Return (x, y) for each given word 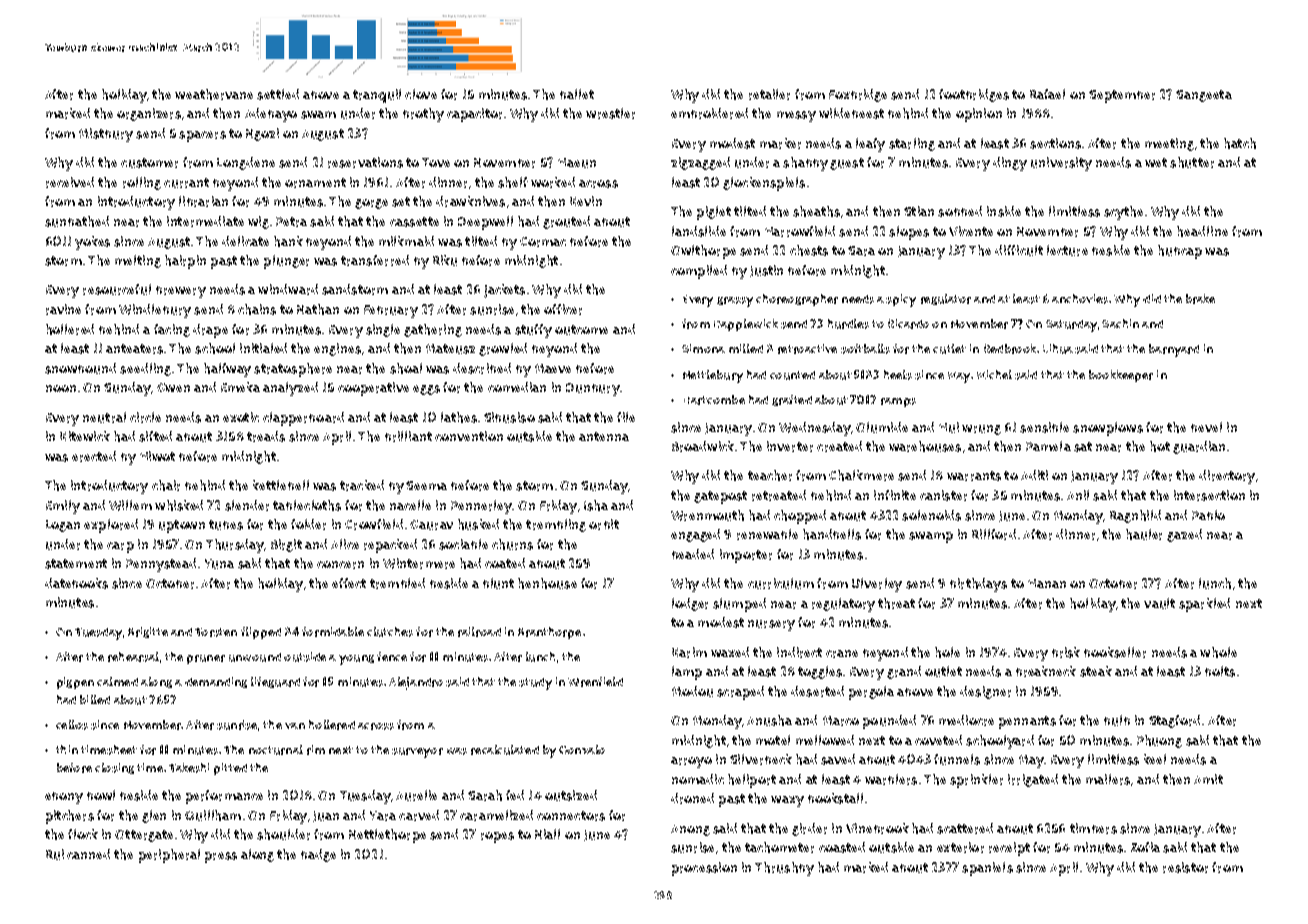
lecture (1067, 250)
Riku (445, 260)
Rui (55, 854)
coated (505, 563)
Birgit (286, 545)
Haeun (577, 163)
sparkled (1204, 605)
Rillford (994, 534)
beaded (693, 554)
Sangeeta (1204, 96)
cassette (414, 222)
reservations (365, 162)
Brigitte (148, 632)
